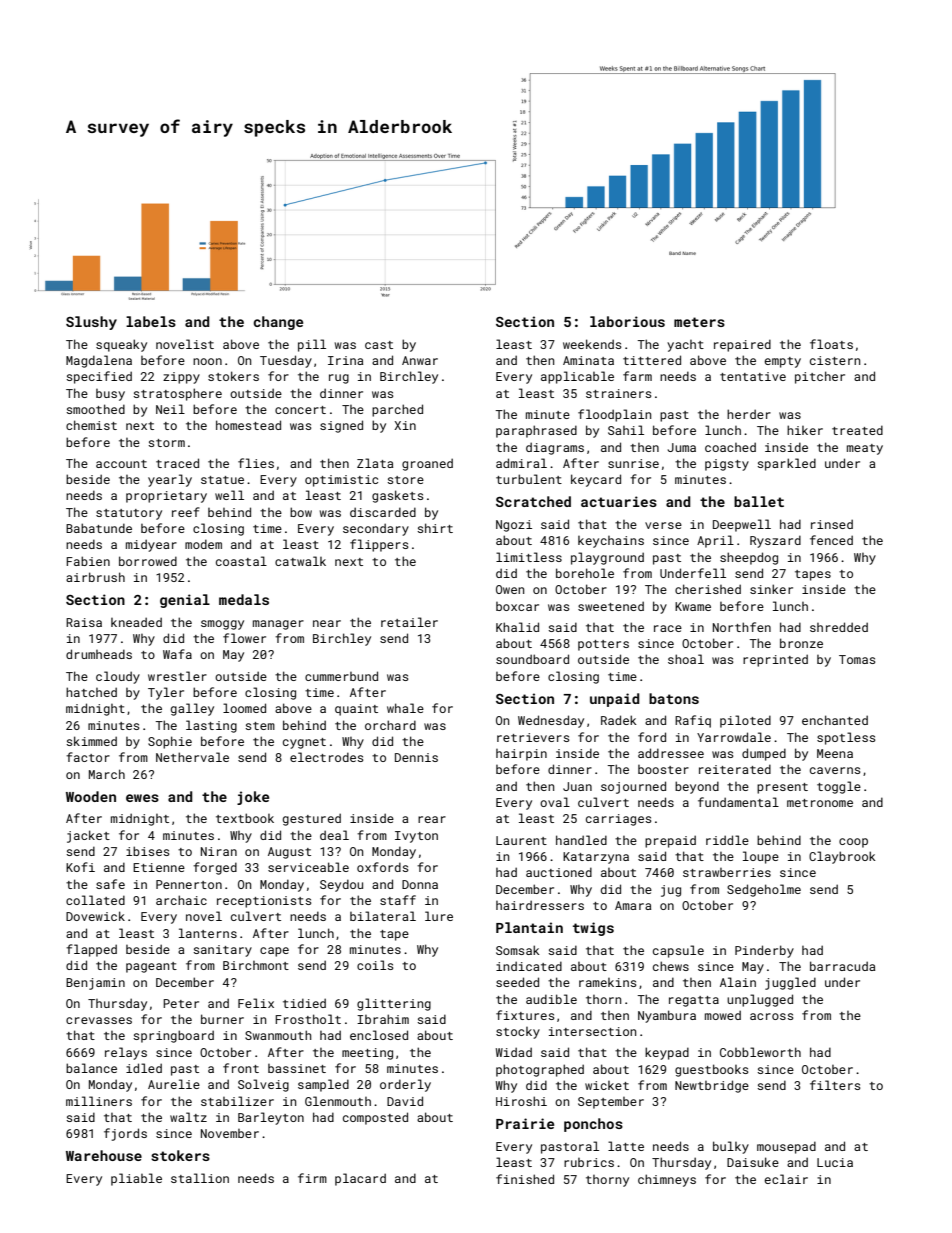 The width and height of the screenshot is (952, 1233). What do you see at coordinates (853, 843) in the screenshot?
I see `coop` at bounding box center [853, 843].
